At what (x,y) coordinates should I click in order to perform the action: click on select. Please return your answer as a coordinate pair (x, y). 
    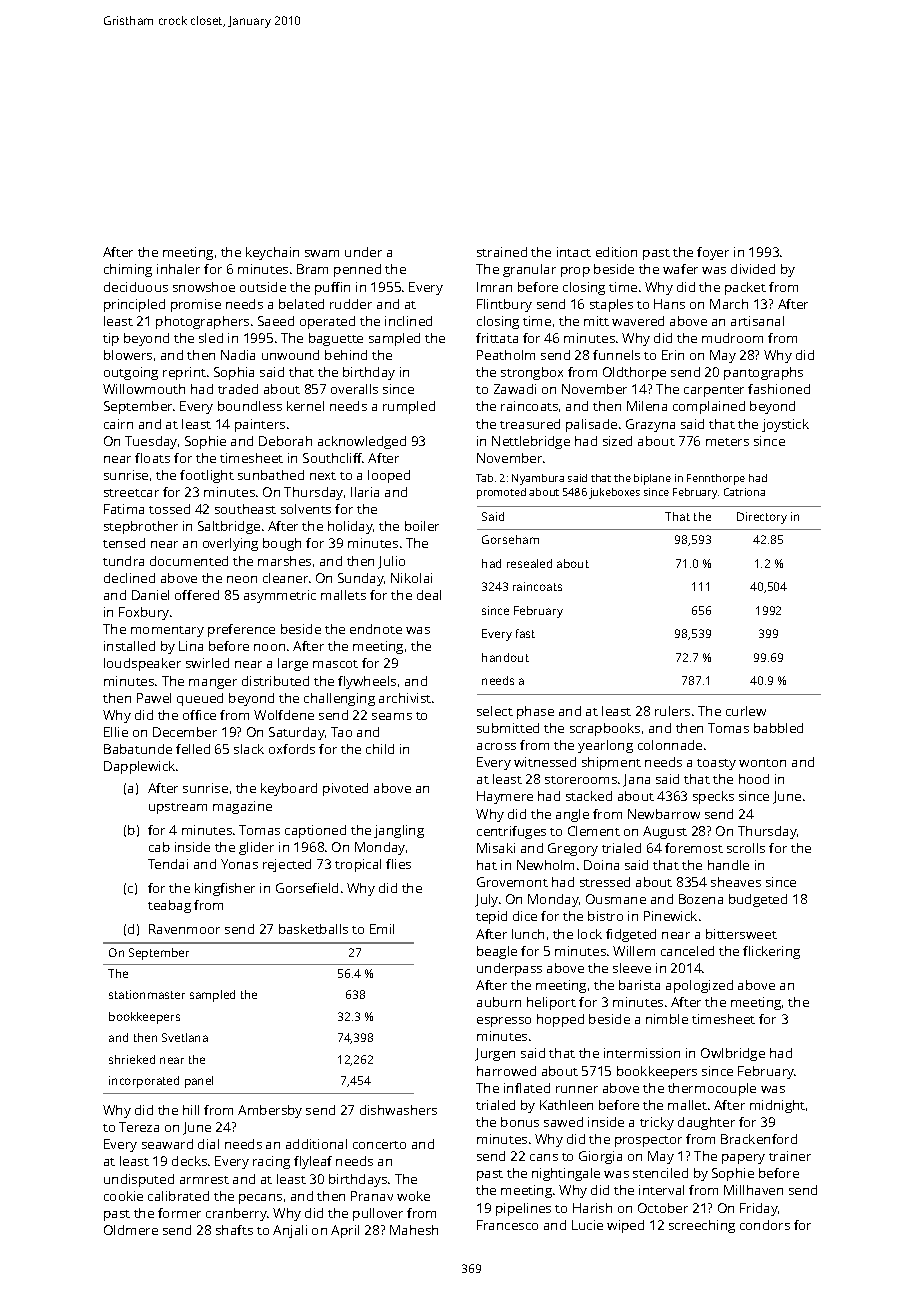
    Looking at the image, I should click on (495, 711).
